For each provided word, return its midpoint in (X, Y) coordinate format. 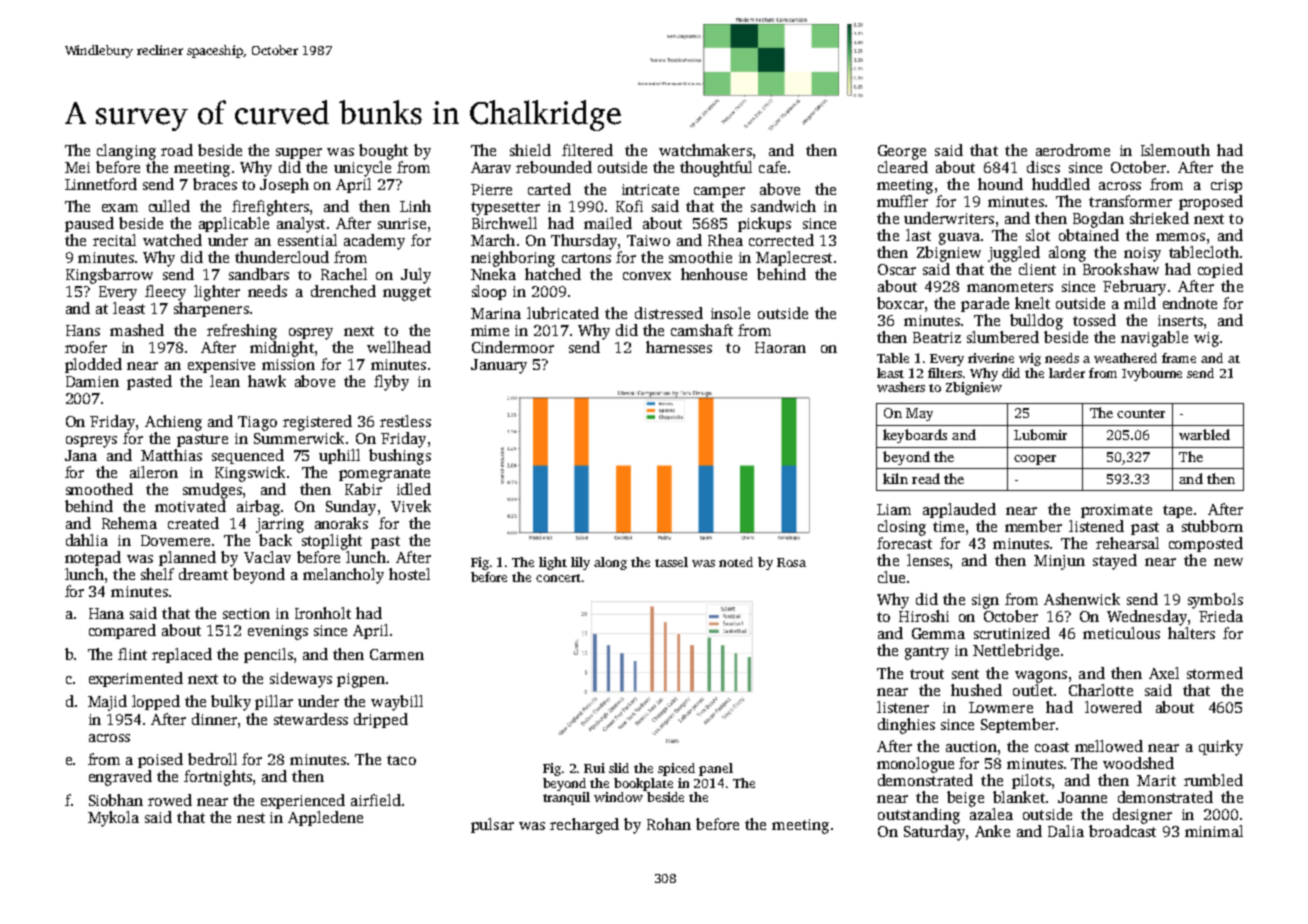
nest (251, 818)
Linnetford (101, 184)
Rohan (669, 824)
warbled (1204, 434)
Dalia (1066, 831)
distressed (669, 313)
